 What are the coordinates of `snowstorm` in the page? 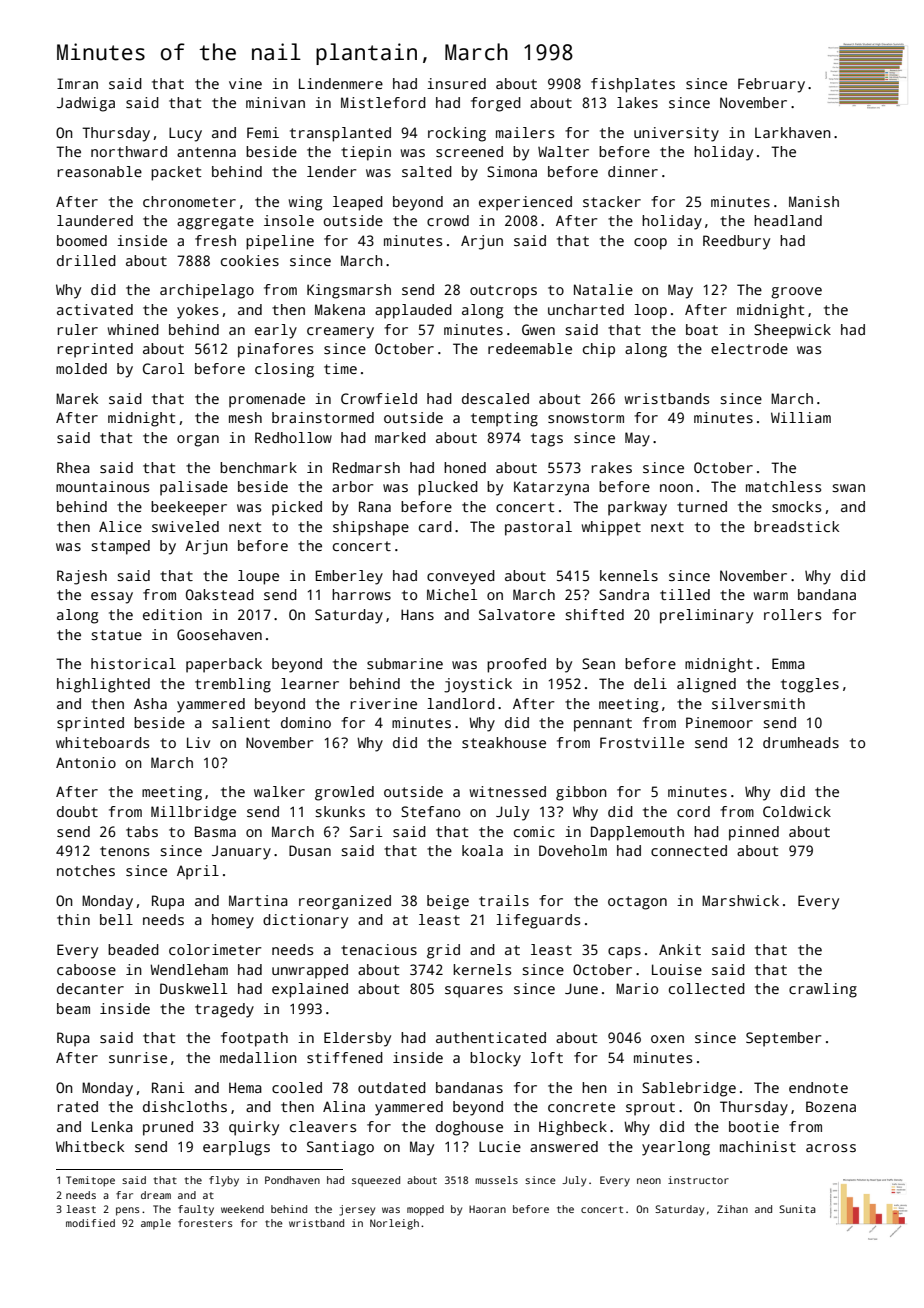 It's located at (586, 418).
